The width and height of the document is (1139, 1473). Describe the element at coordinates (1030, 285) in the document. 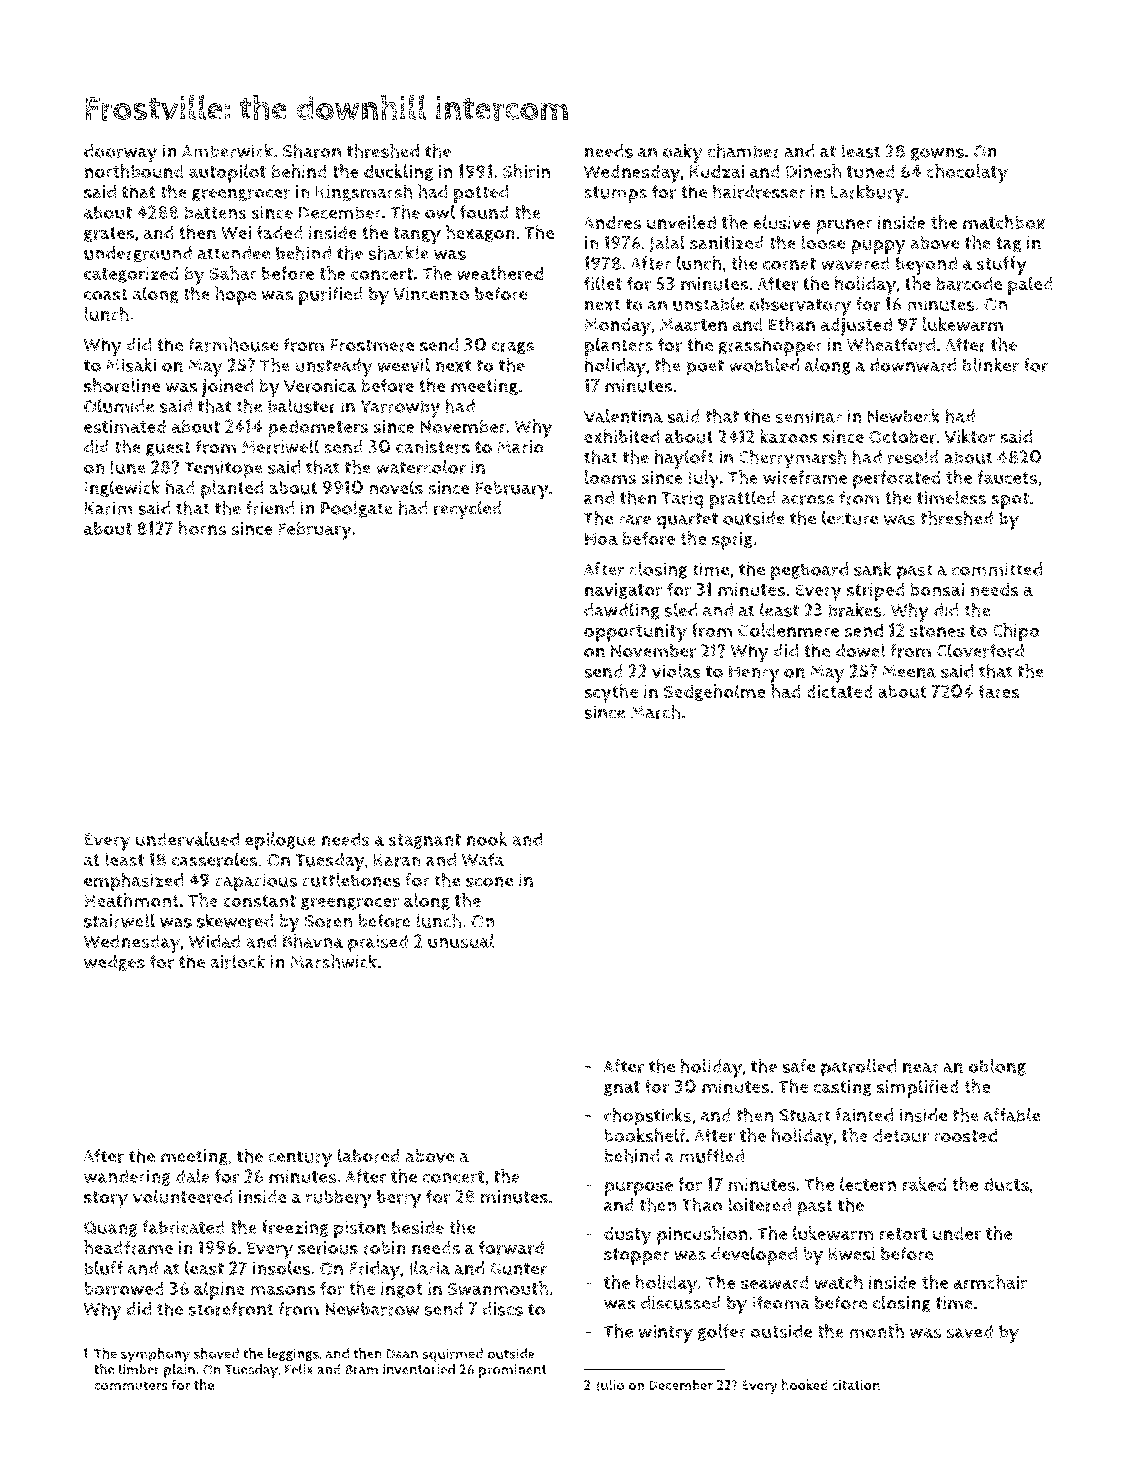

I see `paled` at that location.
